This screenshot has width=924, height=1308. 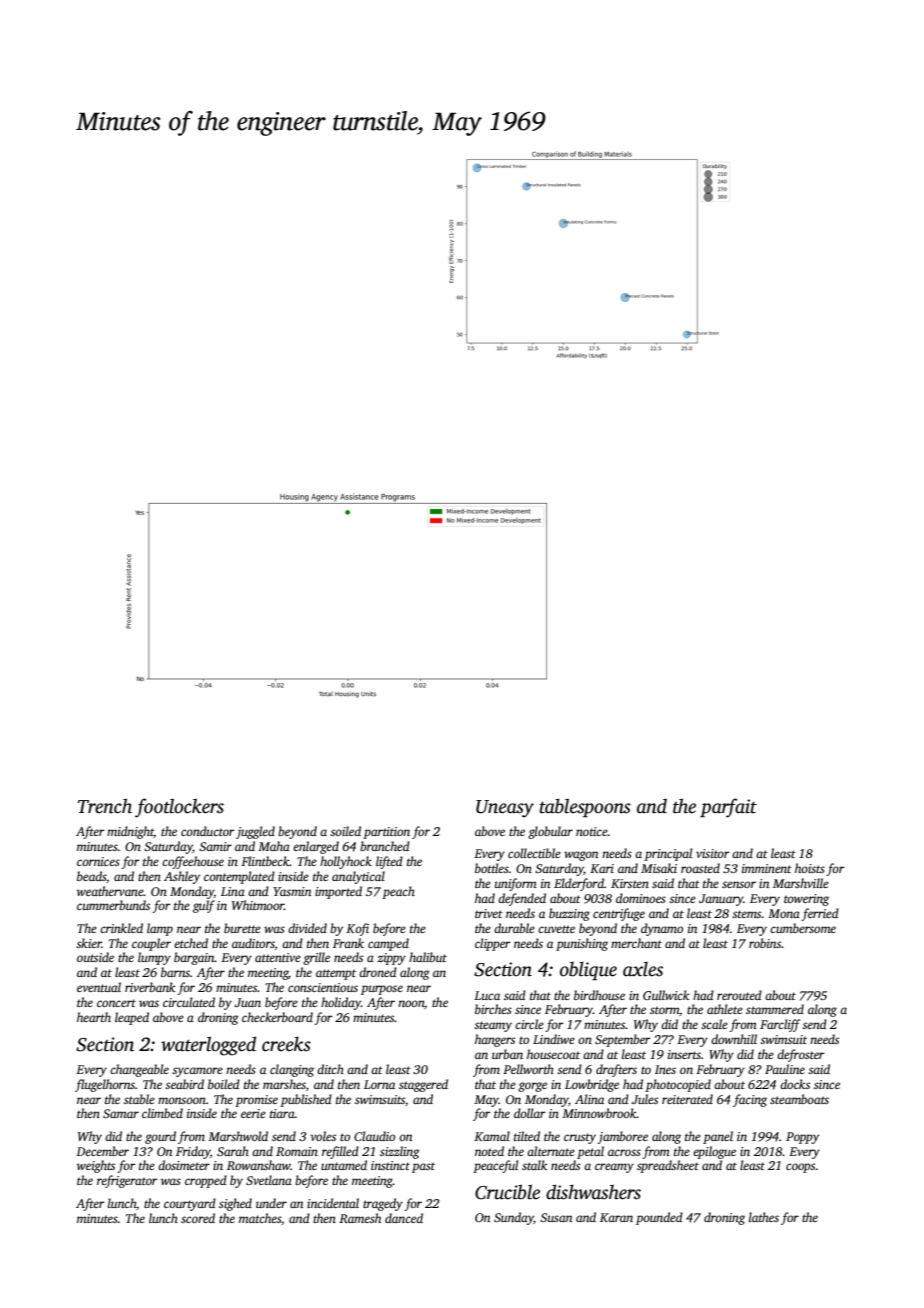 I want to click on seabird, so click(x=184, y=1084).
